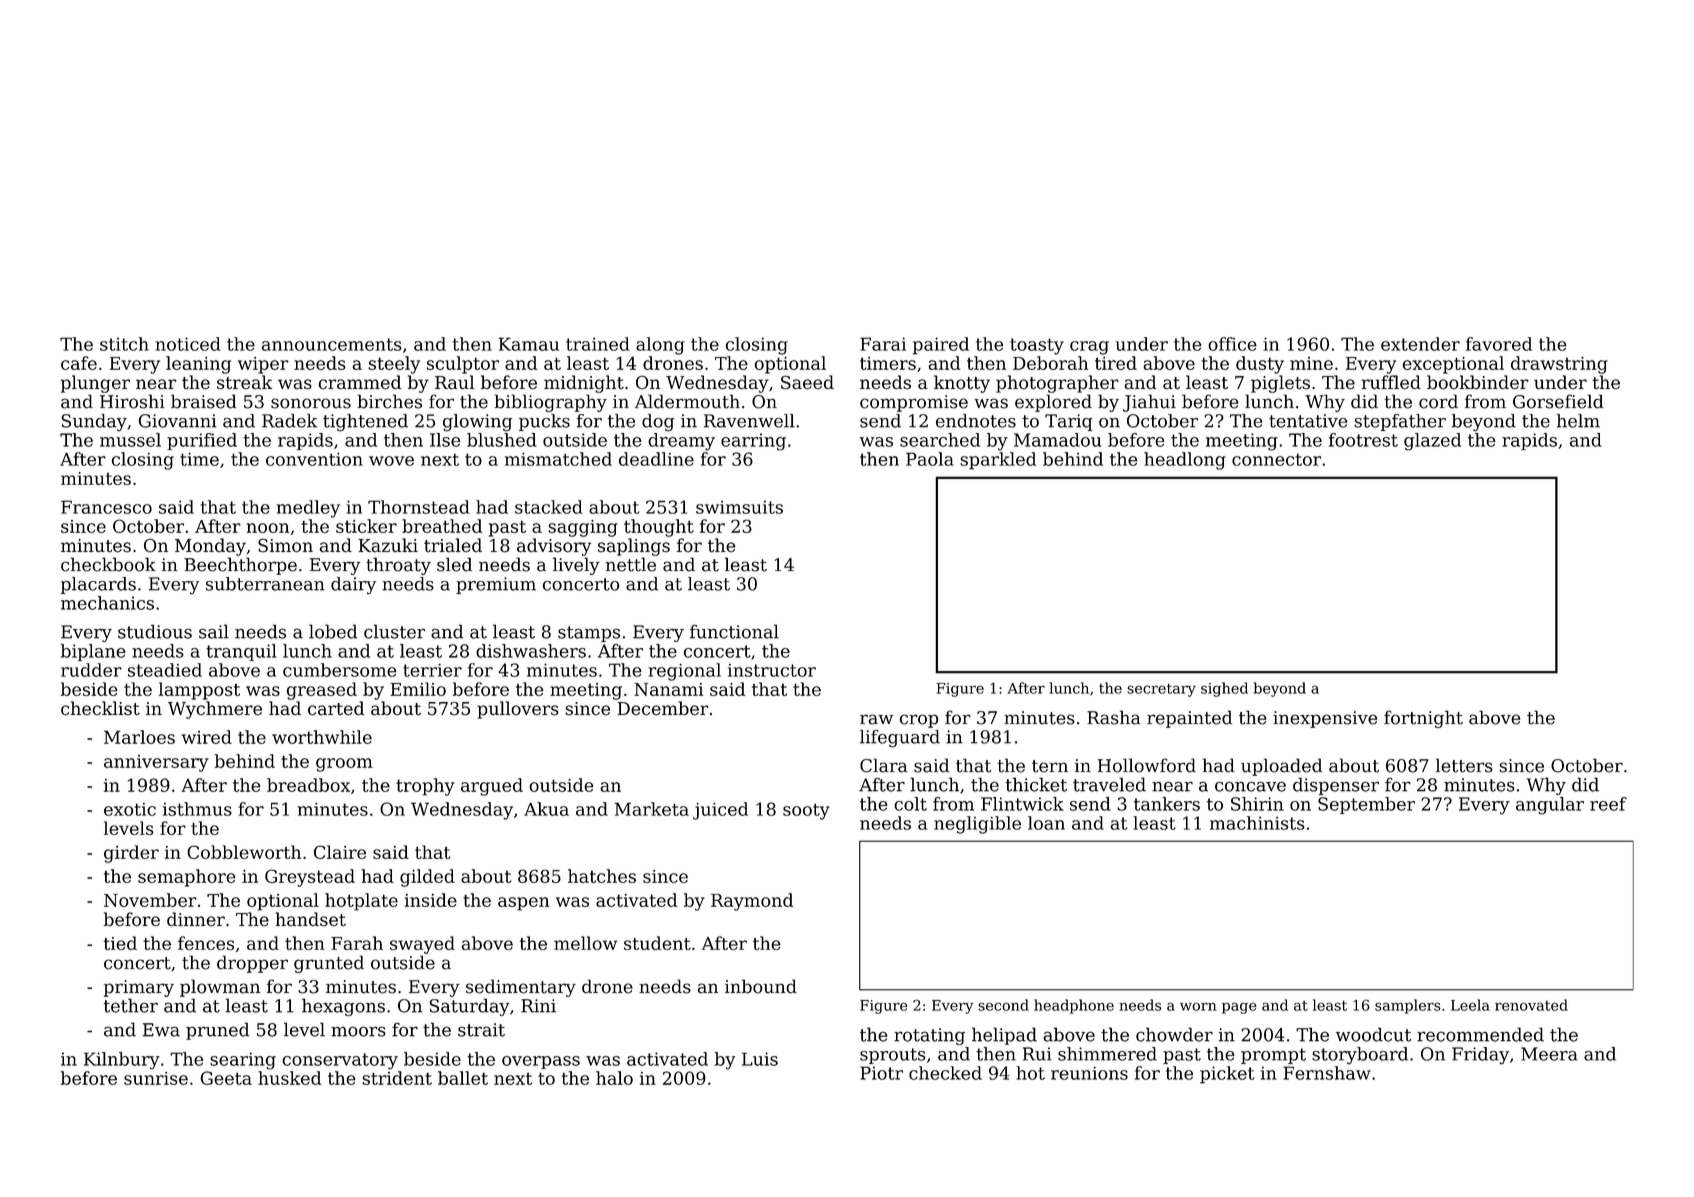 This screenshot has width=1694, height=1197. Describe the element at coordinates (660, 346) in the screenshot. I see `along` at that location.
